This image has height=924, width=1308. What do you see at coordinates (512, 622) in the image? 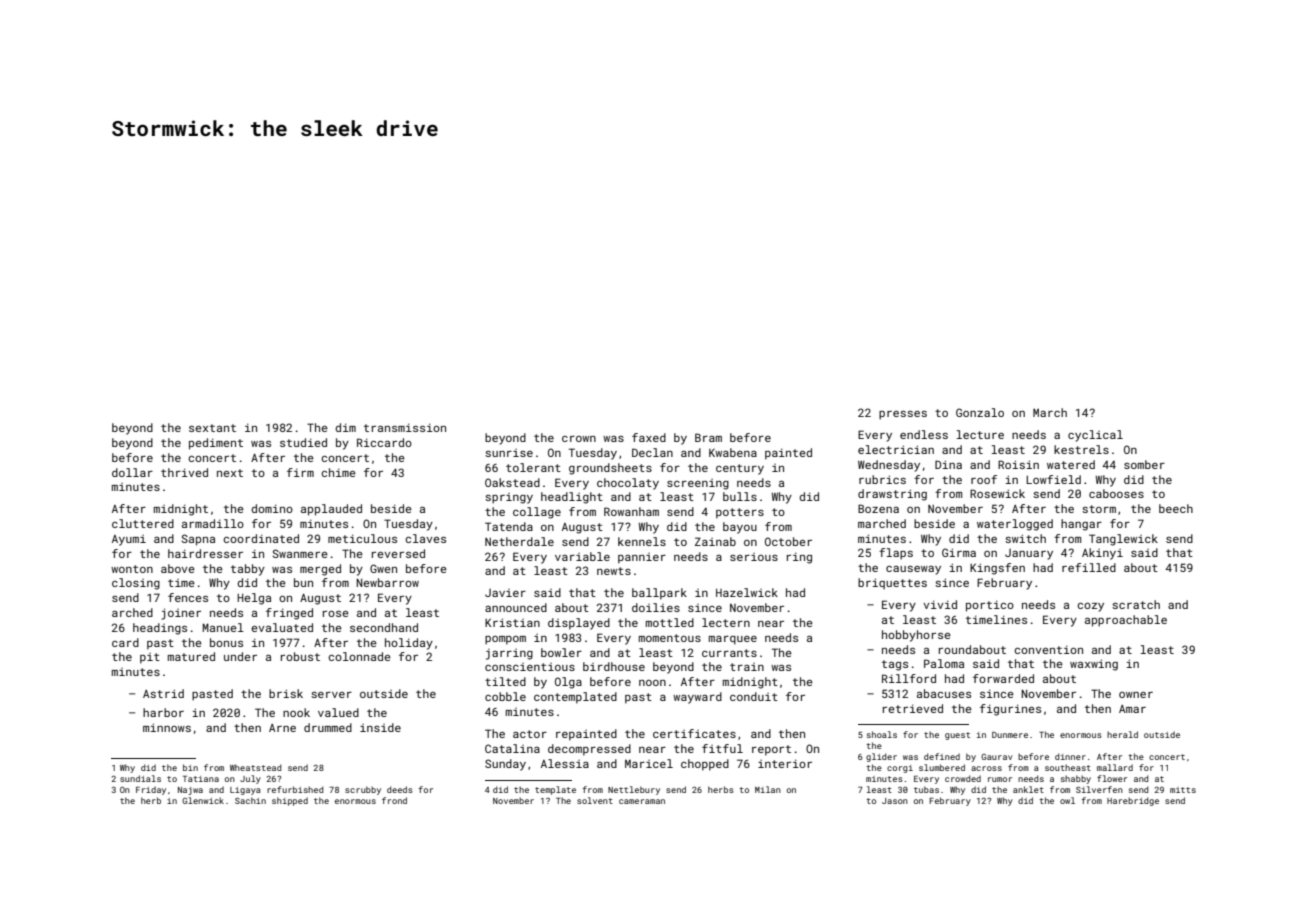
I see `Kristian` at bounding box center [512, 622].
